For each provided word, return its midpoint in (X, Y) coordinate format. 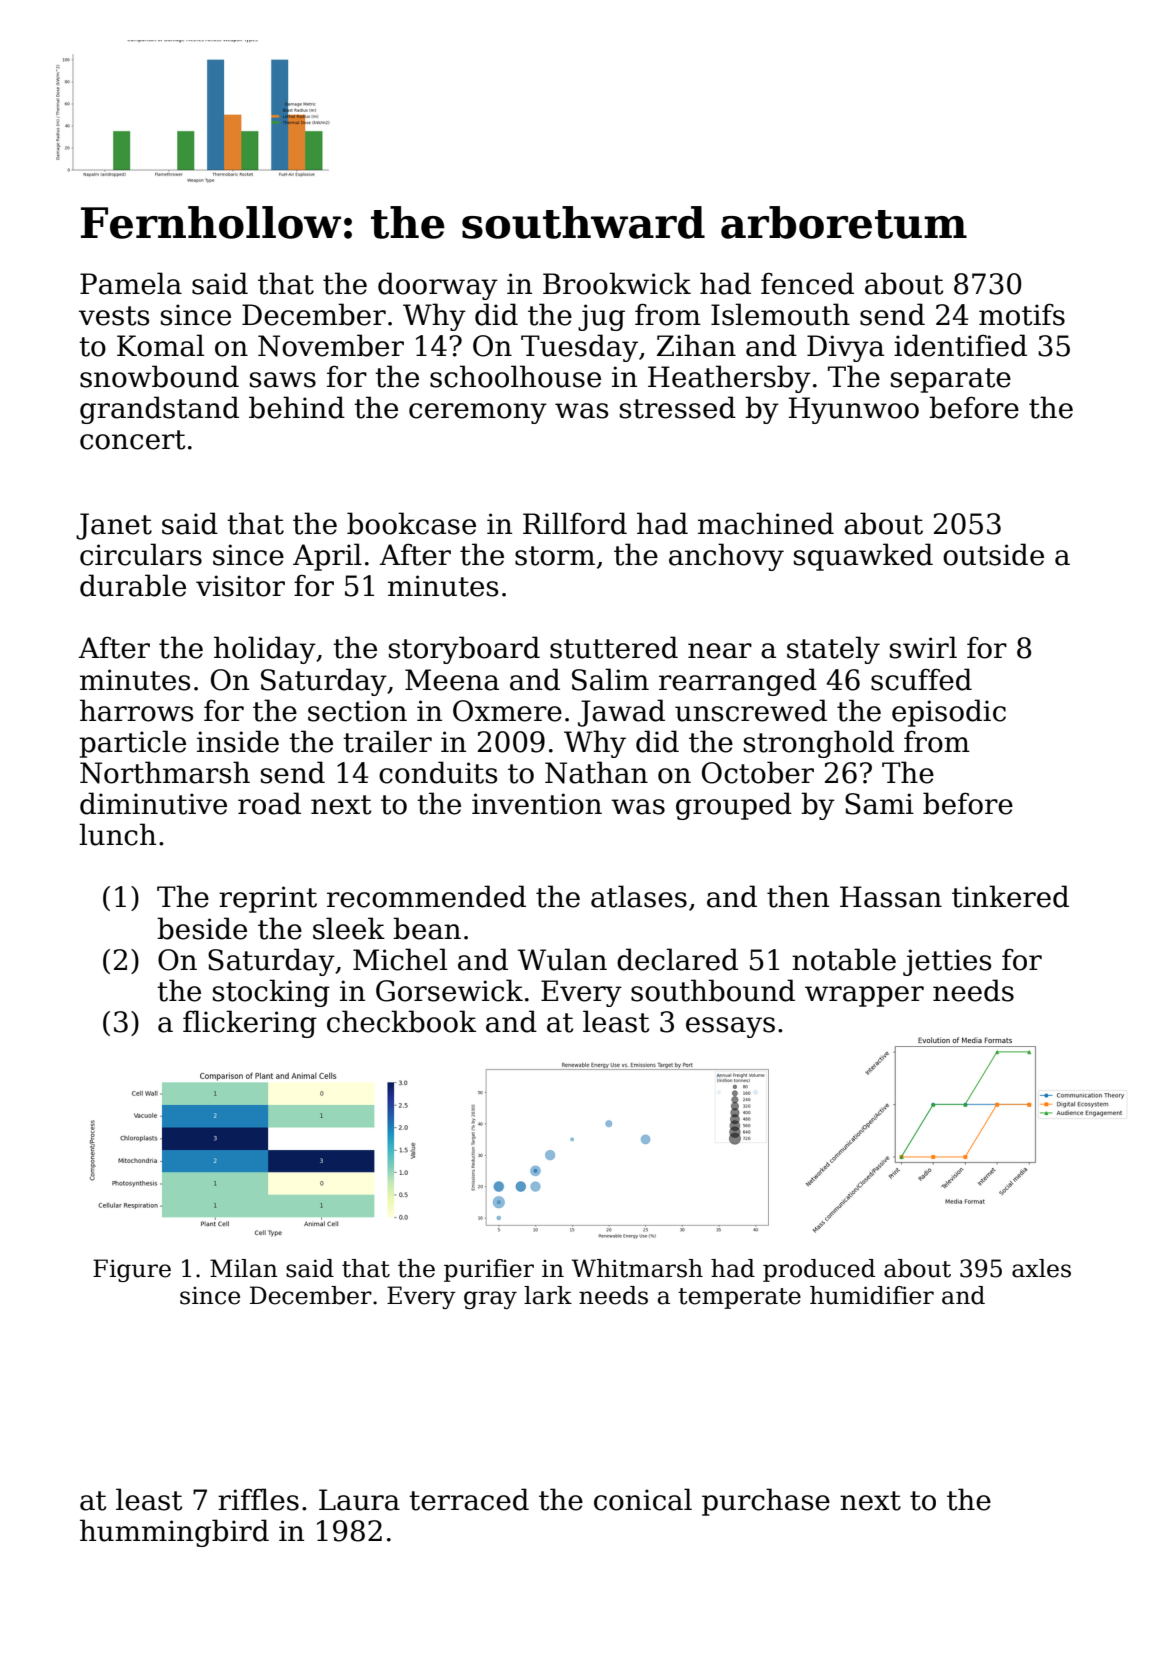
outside (993, 554)
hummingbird (174, 1533)
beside (202, 928)
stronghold (819, 744)
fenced (807, 283)
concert (132, 440)
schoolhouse (515, 376)
